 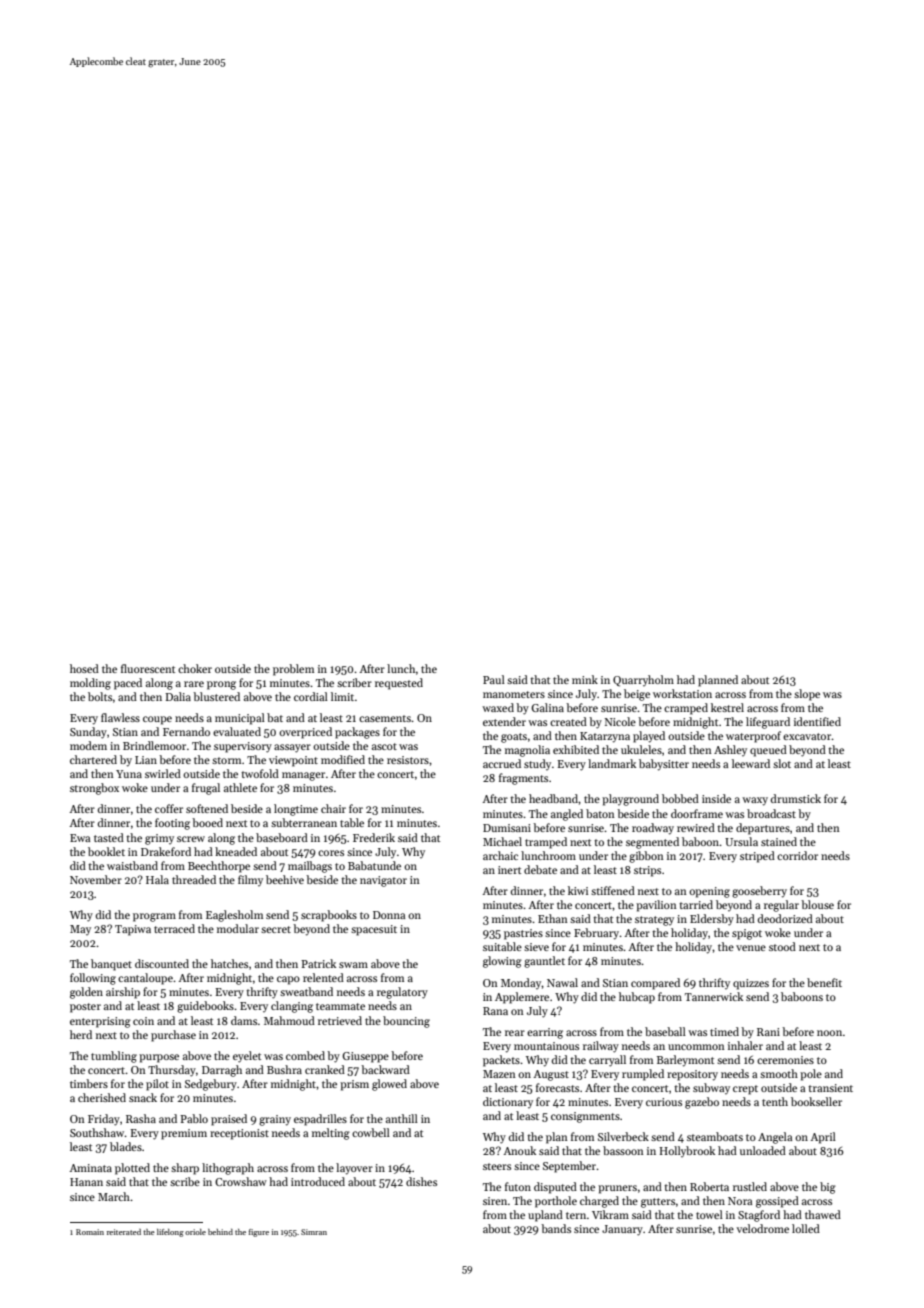 I want to click on drumstick, so click(x=796, y=798).
